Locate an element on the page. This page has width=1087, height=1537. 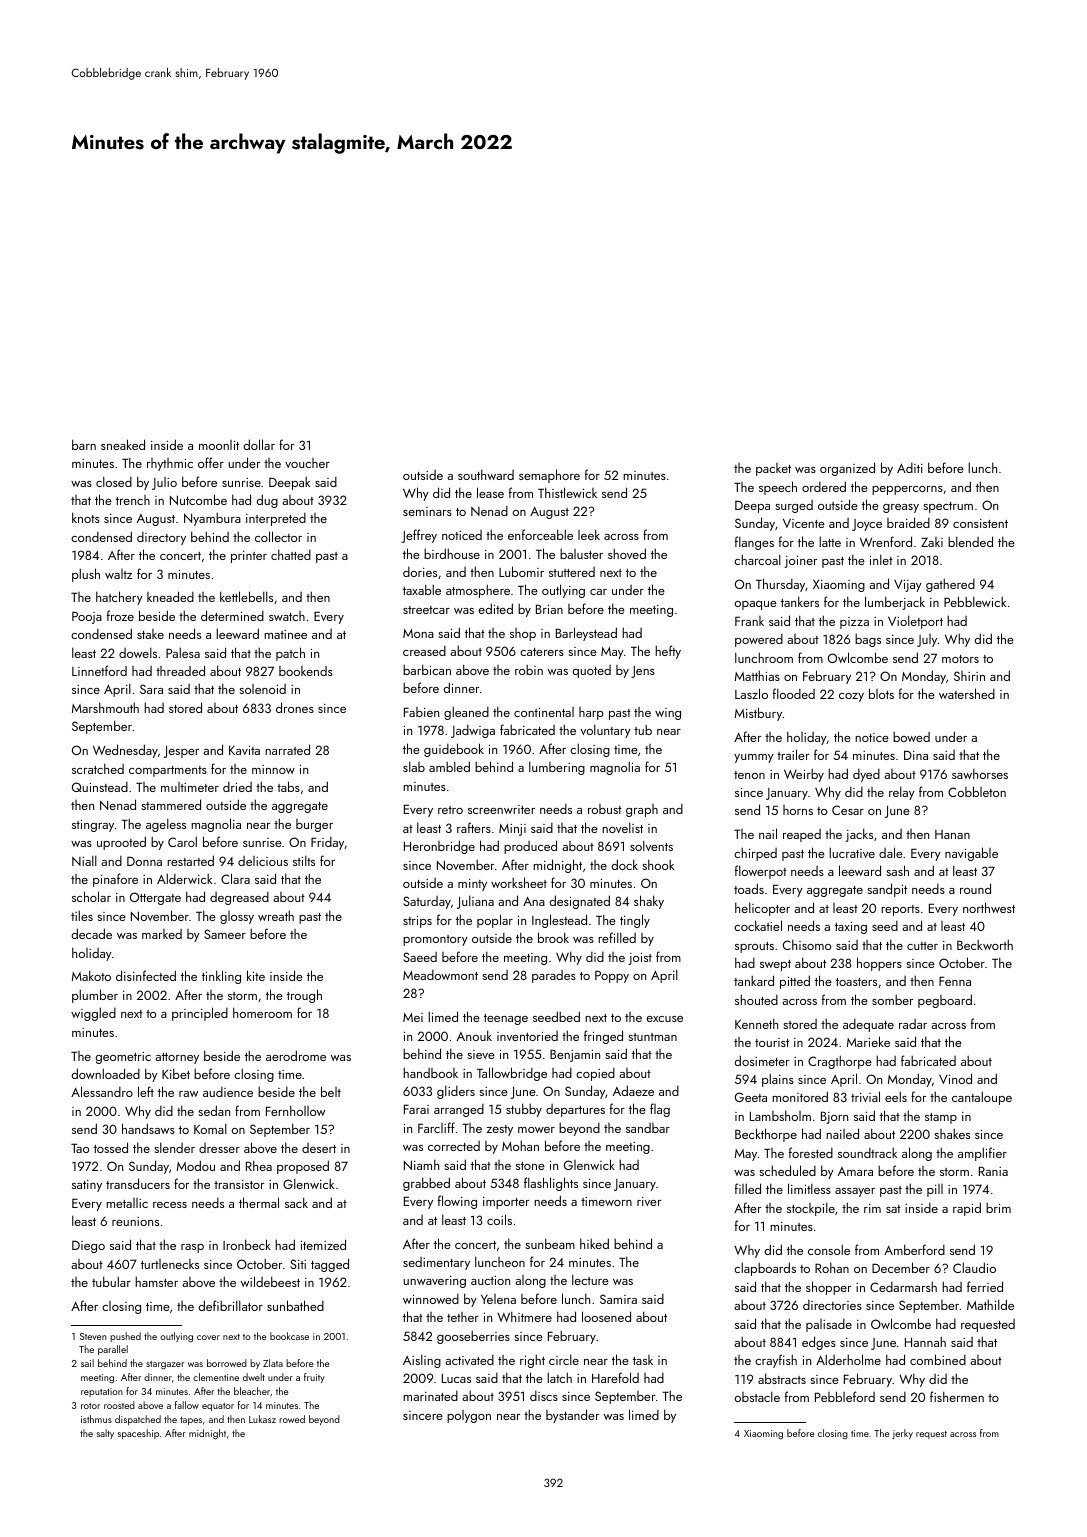
Mathilde is located at coordinates (990, 1304).
